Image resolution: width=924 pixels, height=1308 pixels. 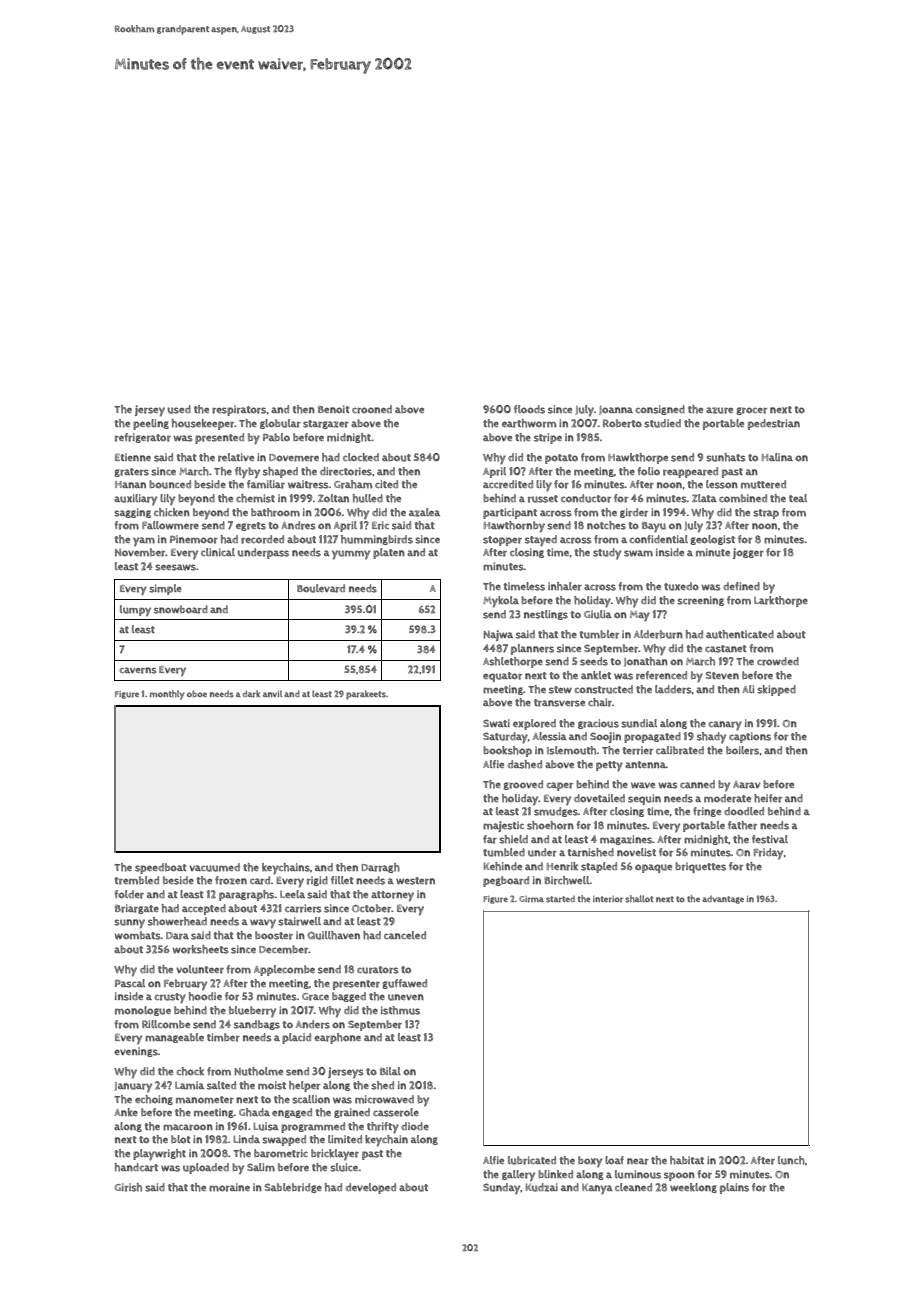 What do you see at coordinates (214, 867) in the screenshot?
I see `vacuumed` at bounding box center [214, 867].
